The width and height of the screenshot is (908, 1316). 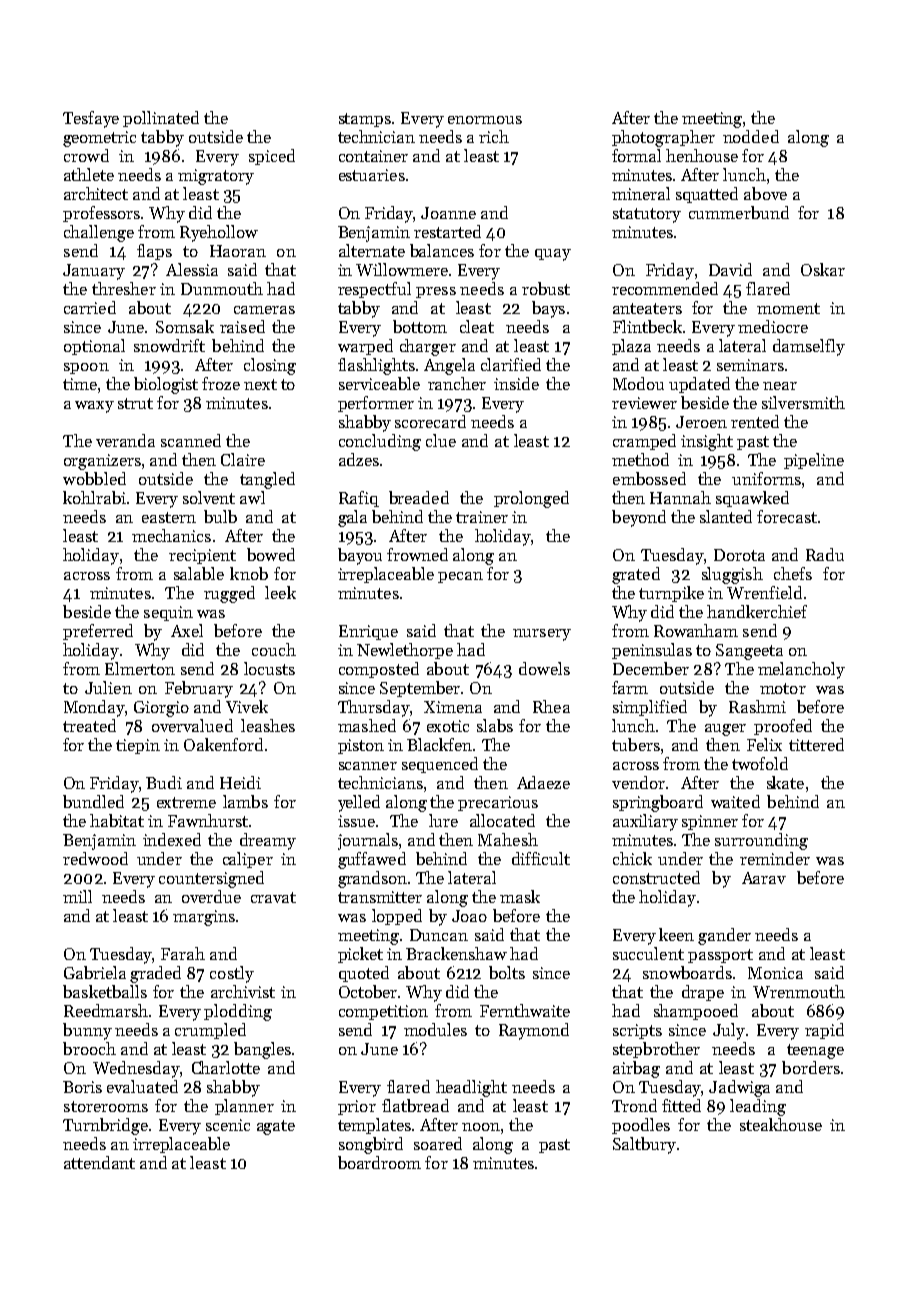 What do you see at coordinates (161, 119) in the screenshot?
I see `pollinated` at bounding box center [161, 119].
